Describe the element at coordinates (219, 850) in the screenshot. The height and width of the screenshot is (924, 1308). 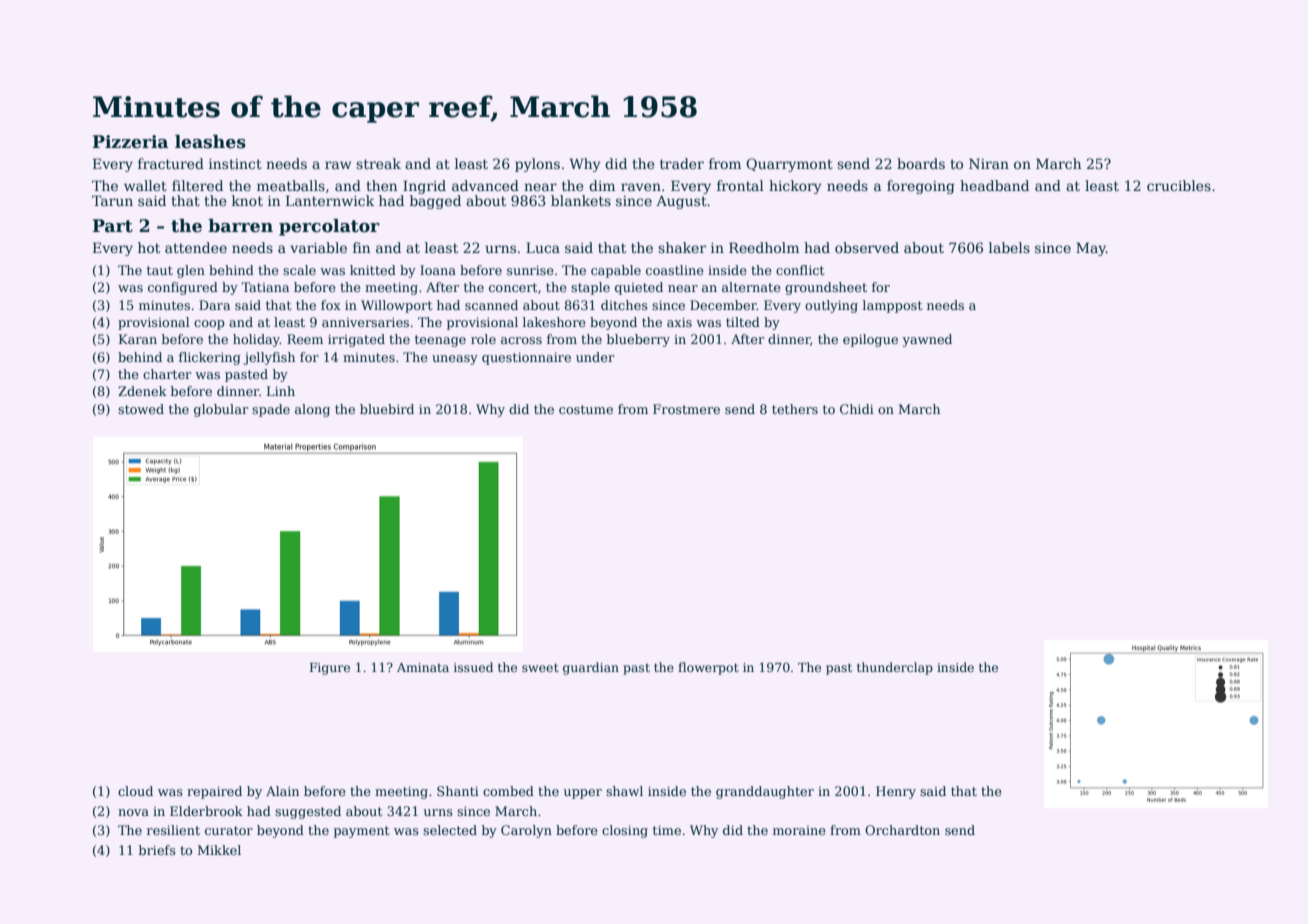
I see `Mikkel` at that location.
